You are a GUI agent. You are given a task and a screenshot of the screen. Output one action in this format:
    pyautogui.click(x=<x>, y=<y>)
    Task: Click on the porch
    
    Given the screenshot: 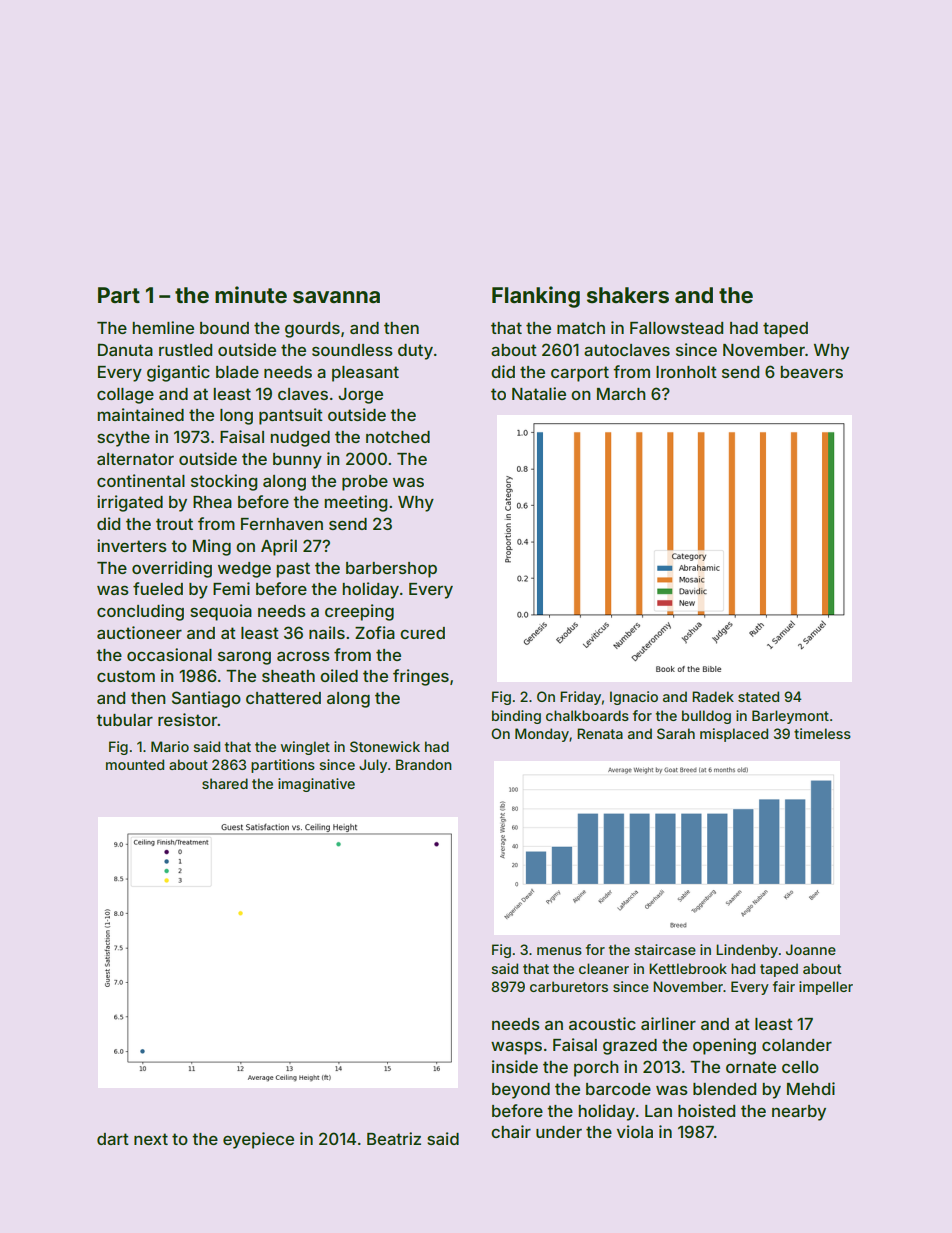 What is the action you would take?
    pyautogui.click(x=596, y=1069)
